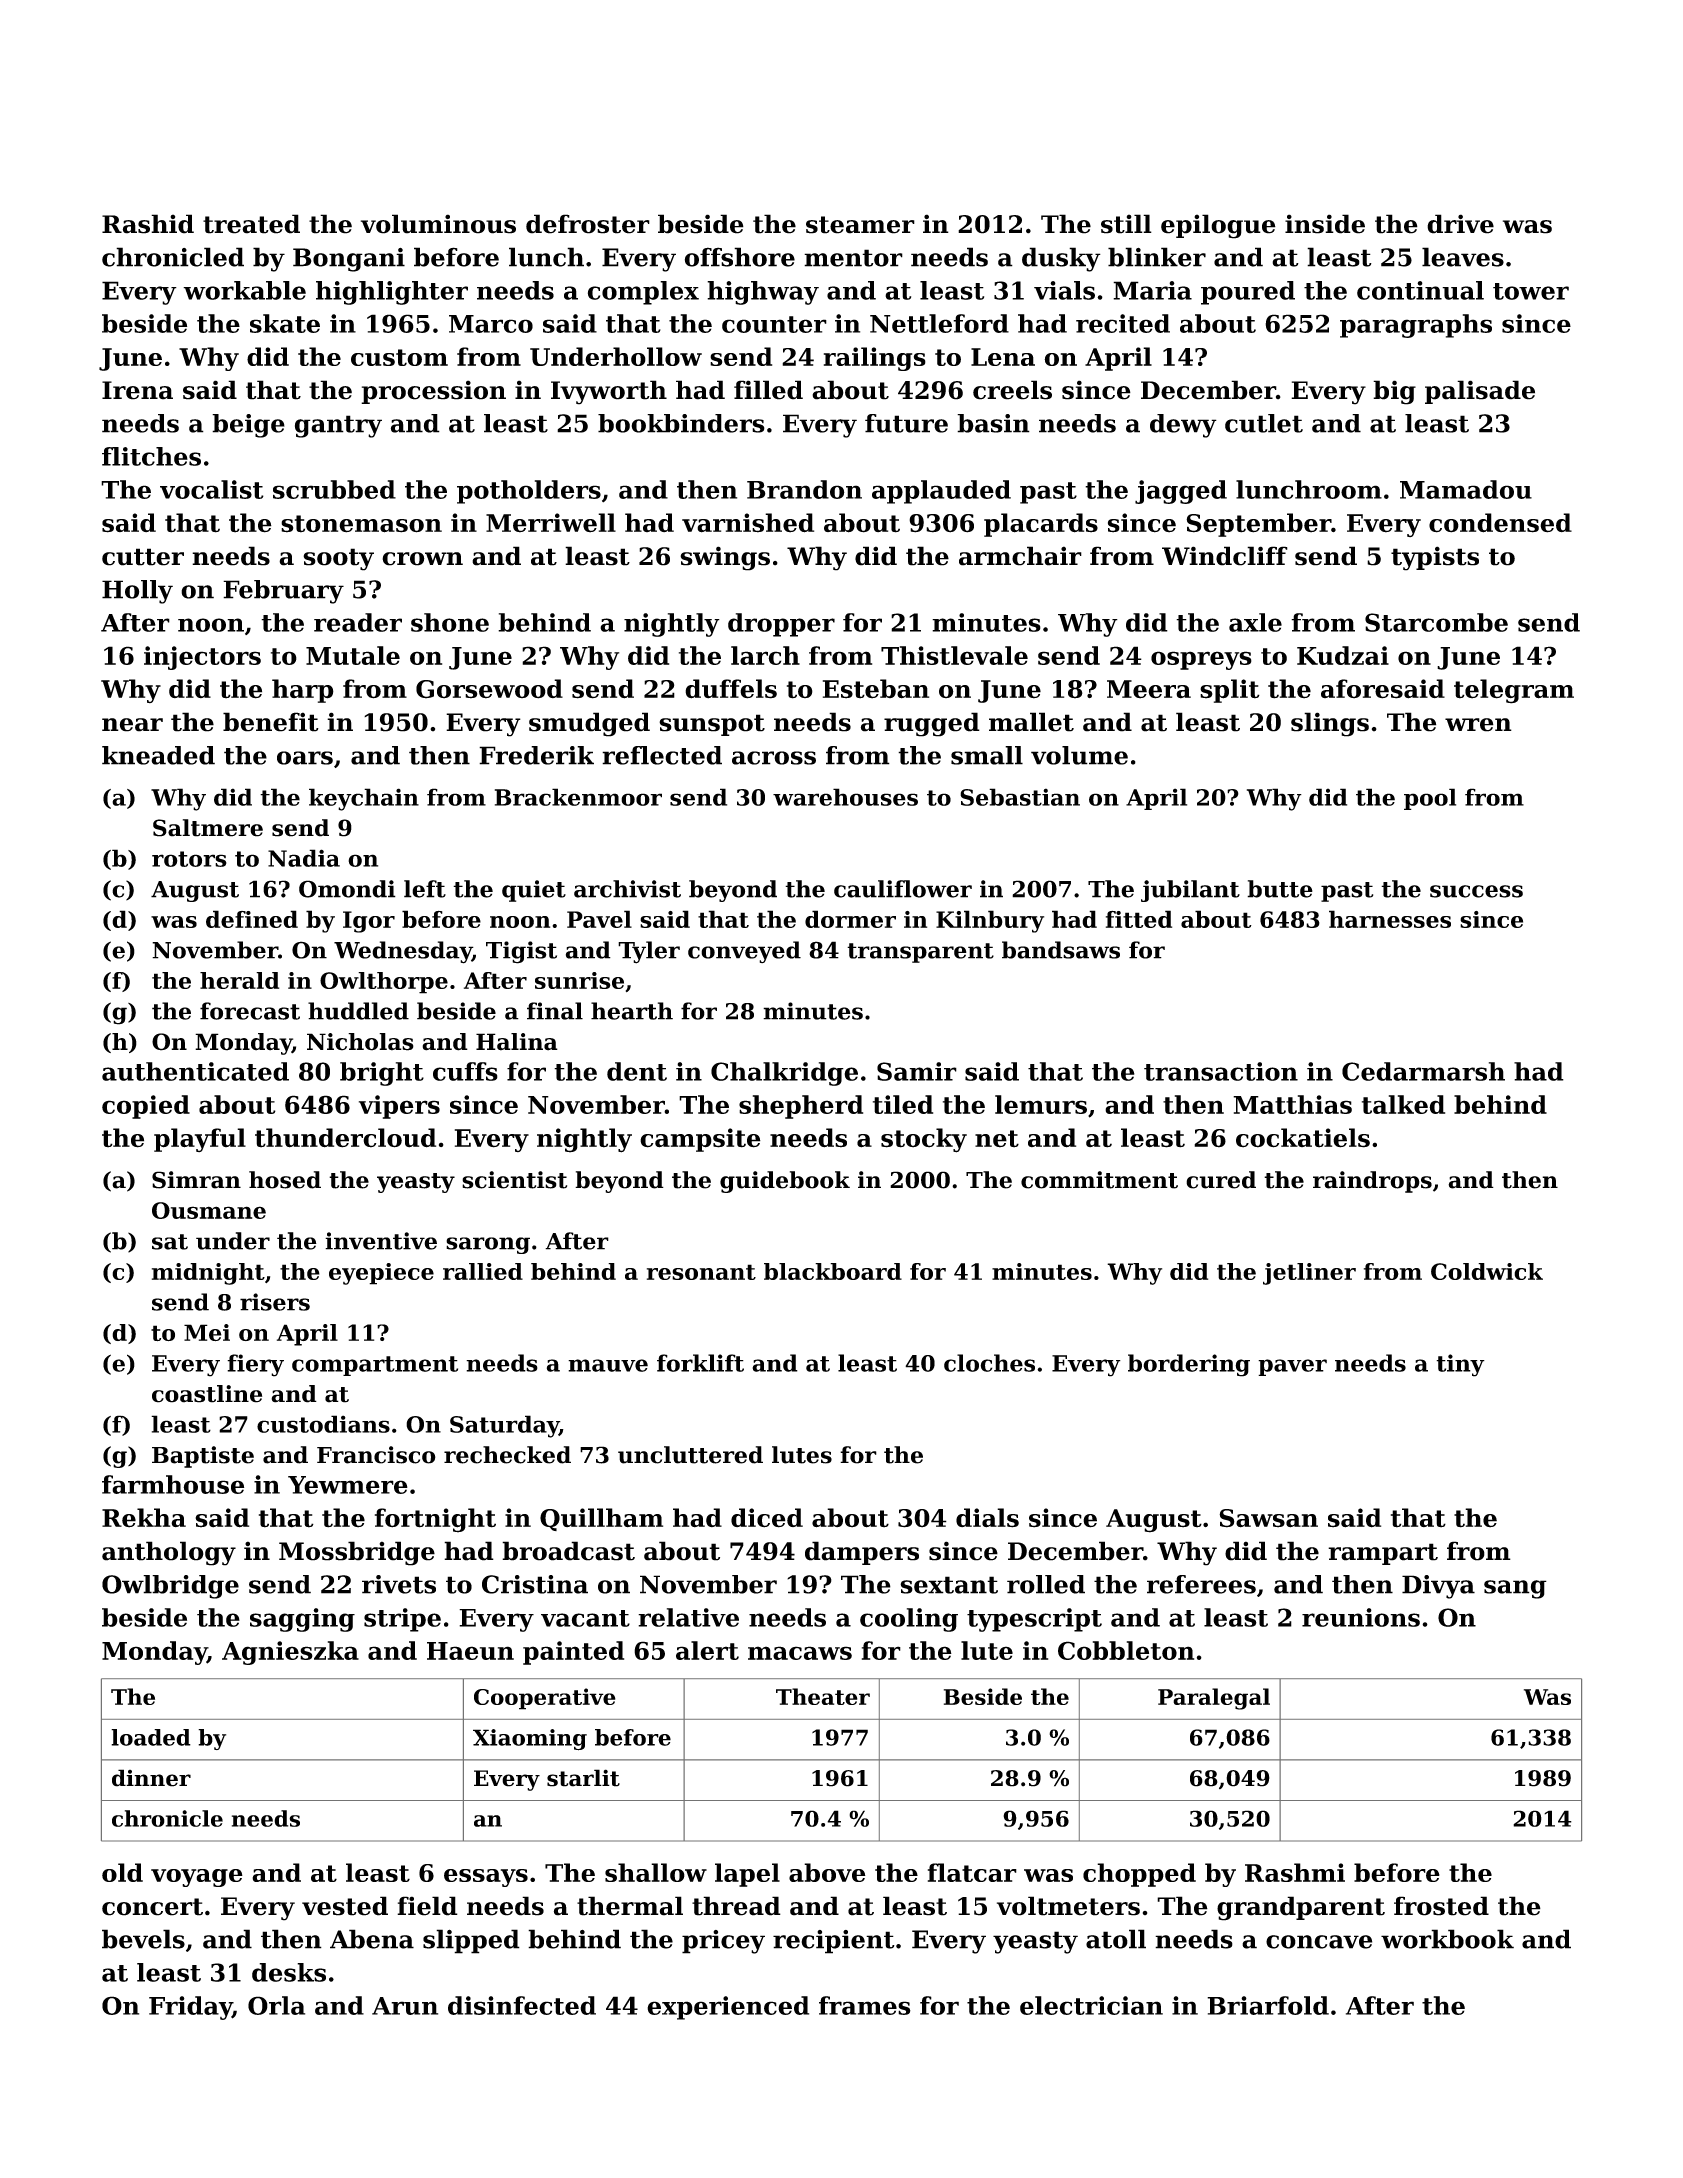 The height and width of the screenshot is (2178, 1683). What do you see at coordinates (1292, 1104) in the screenshot?
I see `Matthias` at bounding box center [1292, 1104].
